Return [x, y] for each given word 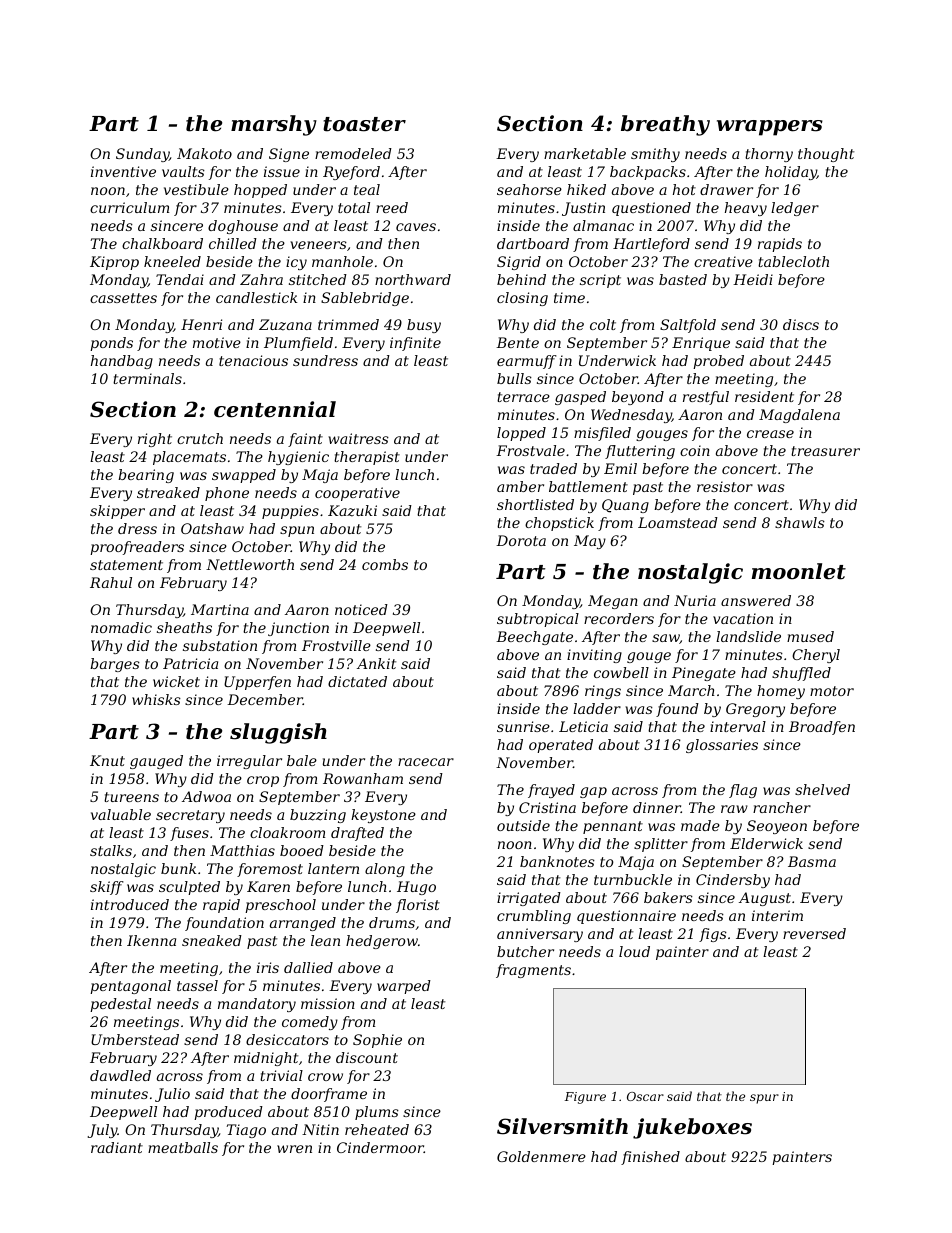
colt [603, 324]
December [265, 699]
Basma [812, 861]
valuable [121, 814]
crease [770, 434]
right [155, 440]
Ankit [376, 663]
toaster [364, 124]
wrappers [770, 128]
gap [593, 792]
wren [294, 1149]
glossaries [722, 746]
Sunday [142, 155]
